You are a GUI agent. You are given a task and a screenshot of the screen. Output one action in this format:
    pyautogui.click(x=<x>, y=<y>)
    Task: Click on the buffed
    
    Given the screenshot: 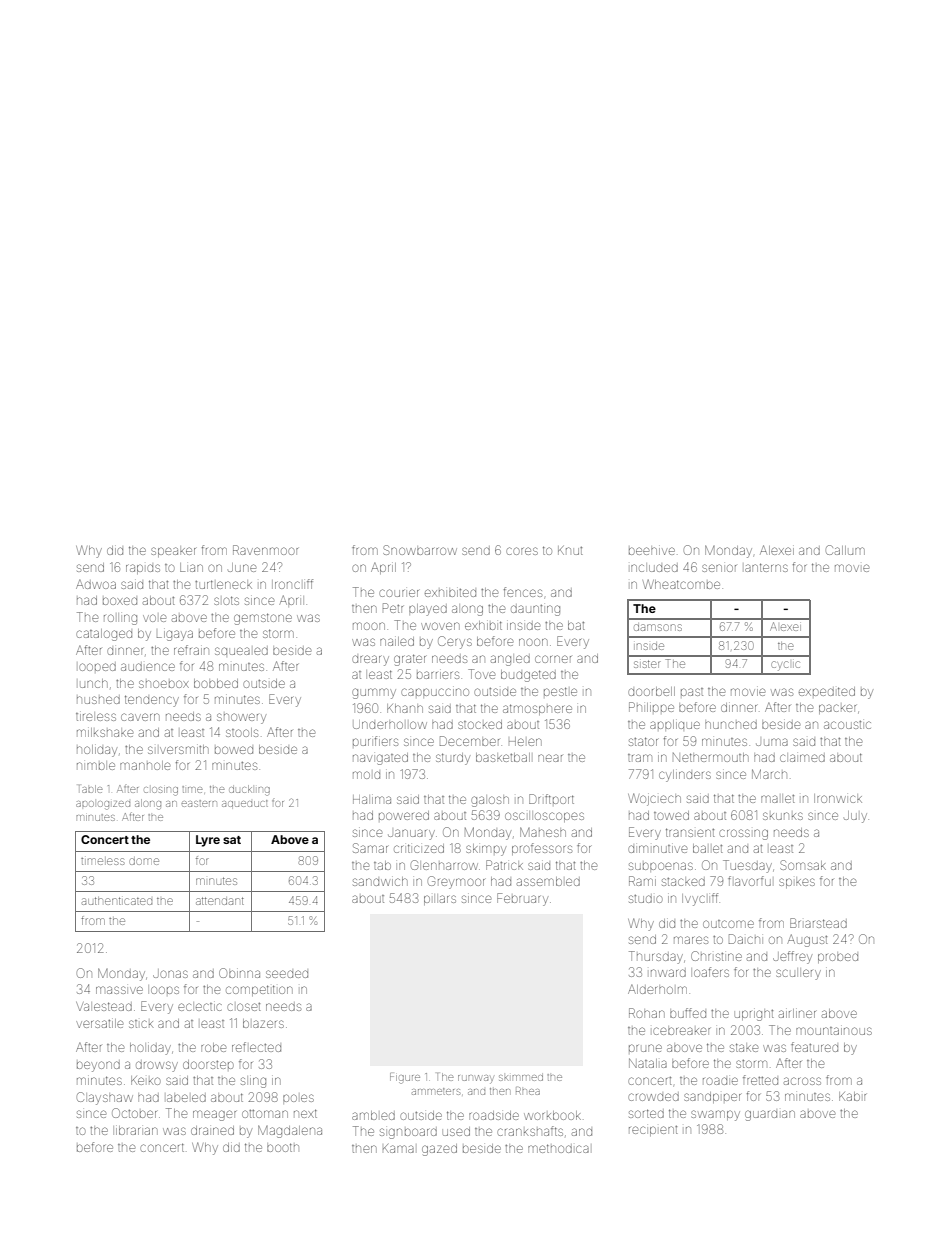 What is the action you would take?
    pyautogui.click(x=688, y=1013)
